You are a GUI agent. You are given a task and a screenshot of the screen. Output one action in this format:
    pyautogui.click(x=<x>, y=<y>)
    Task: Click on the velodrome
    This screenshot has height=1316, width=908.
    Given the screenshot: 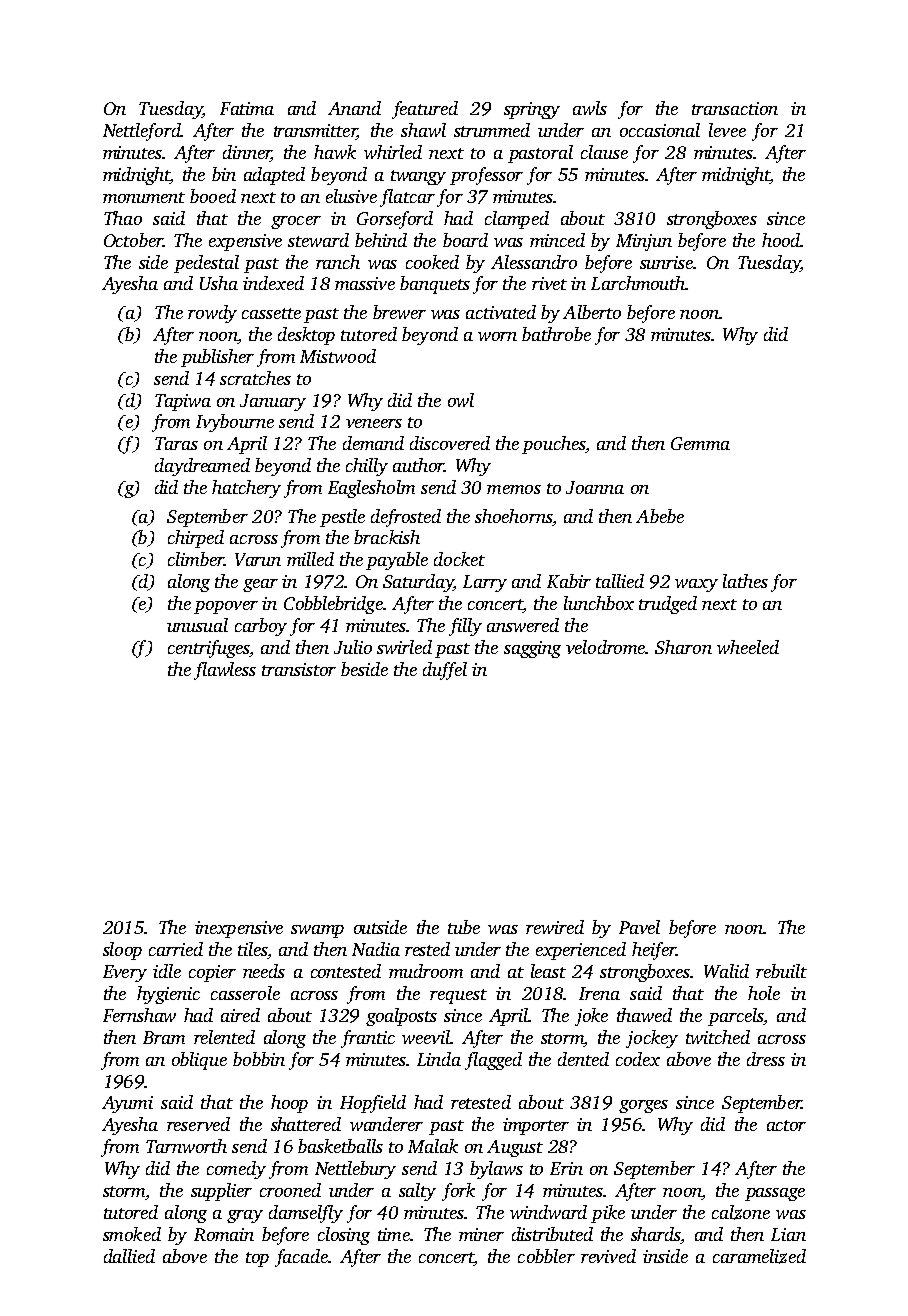 What is the action you would take?
    pyautogui.click(x=605, y=647)
